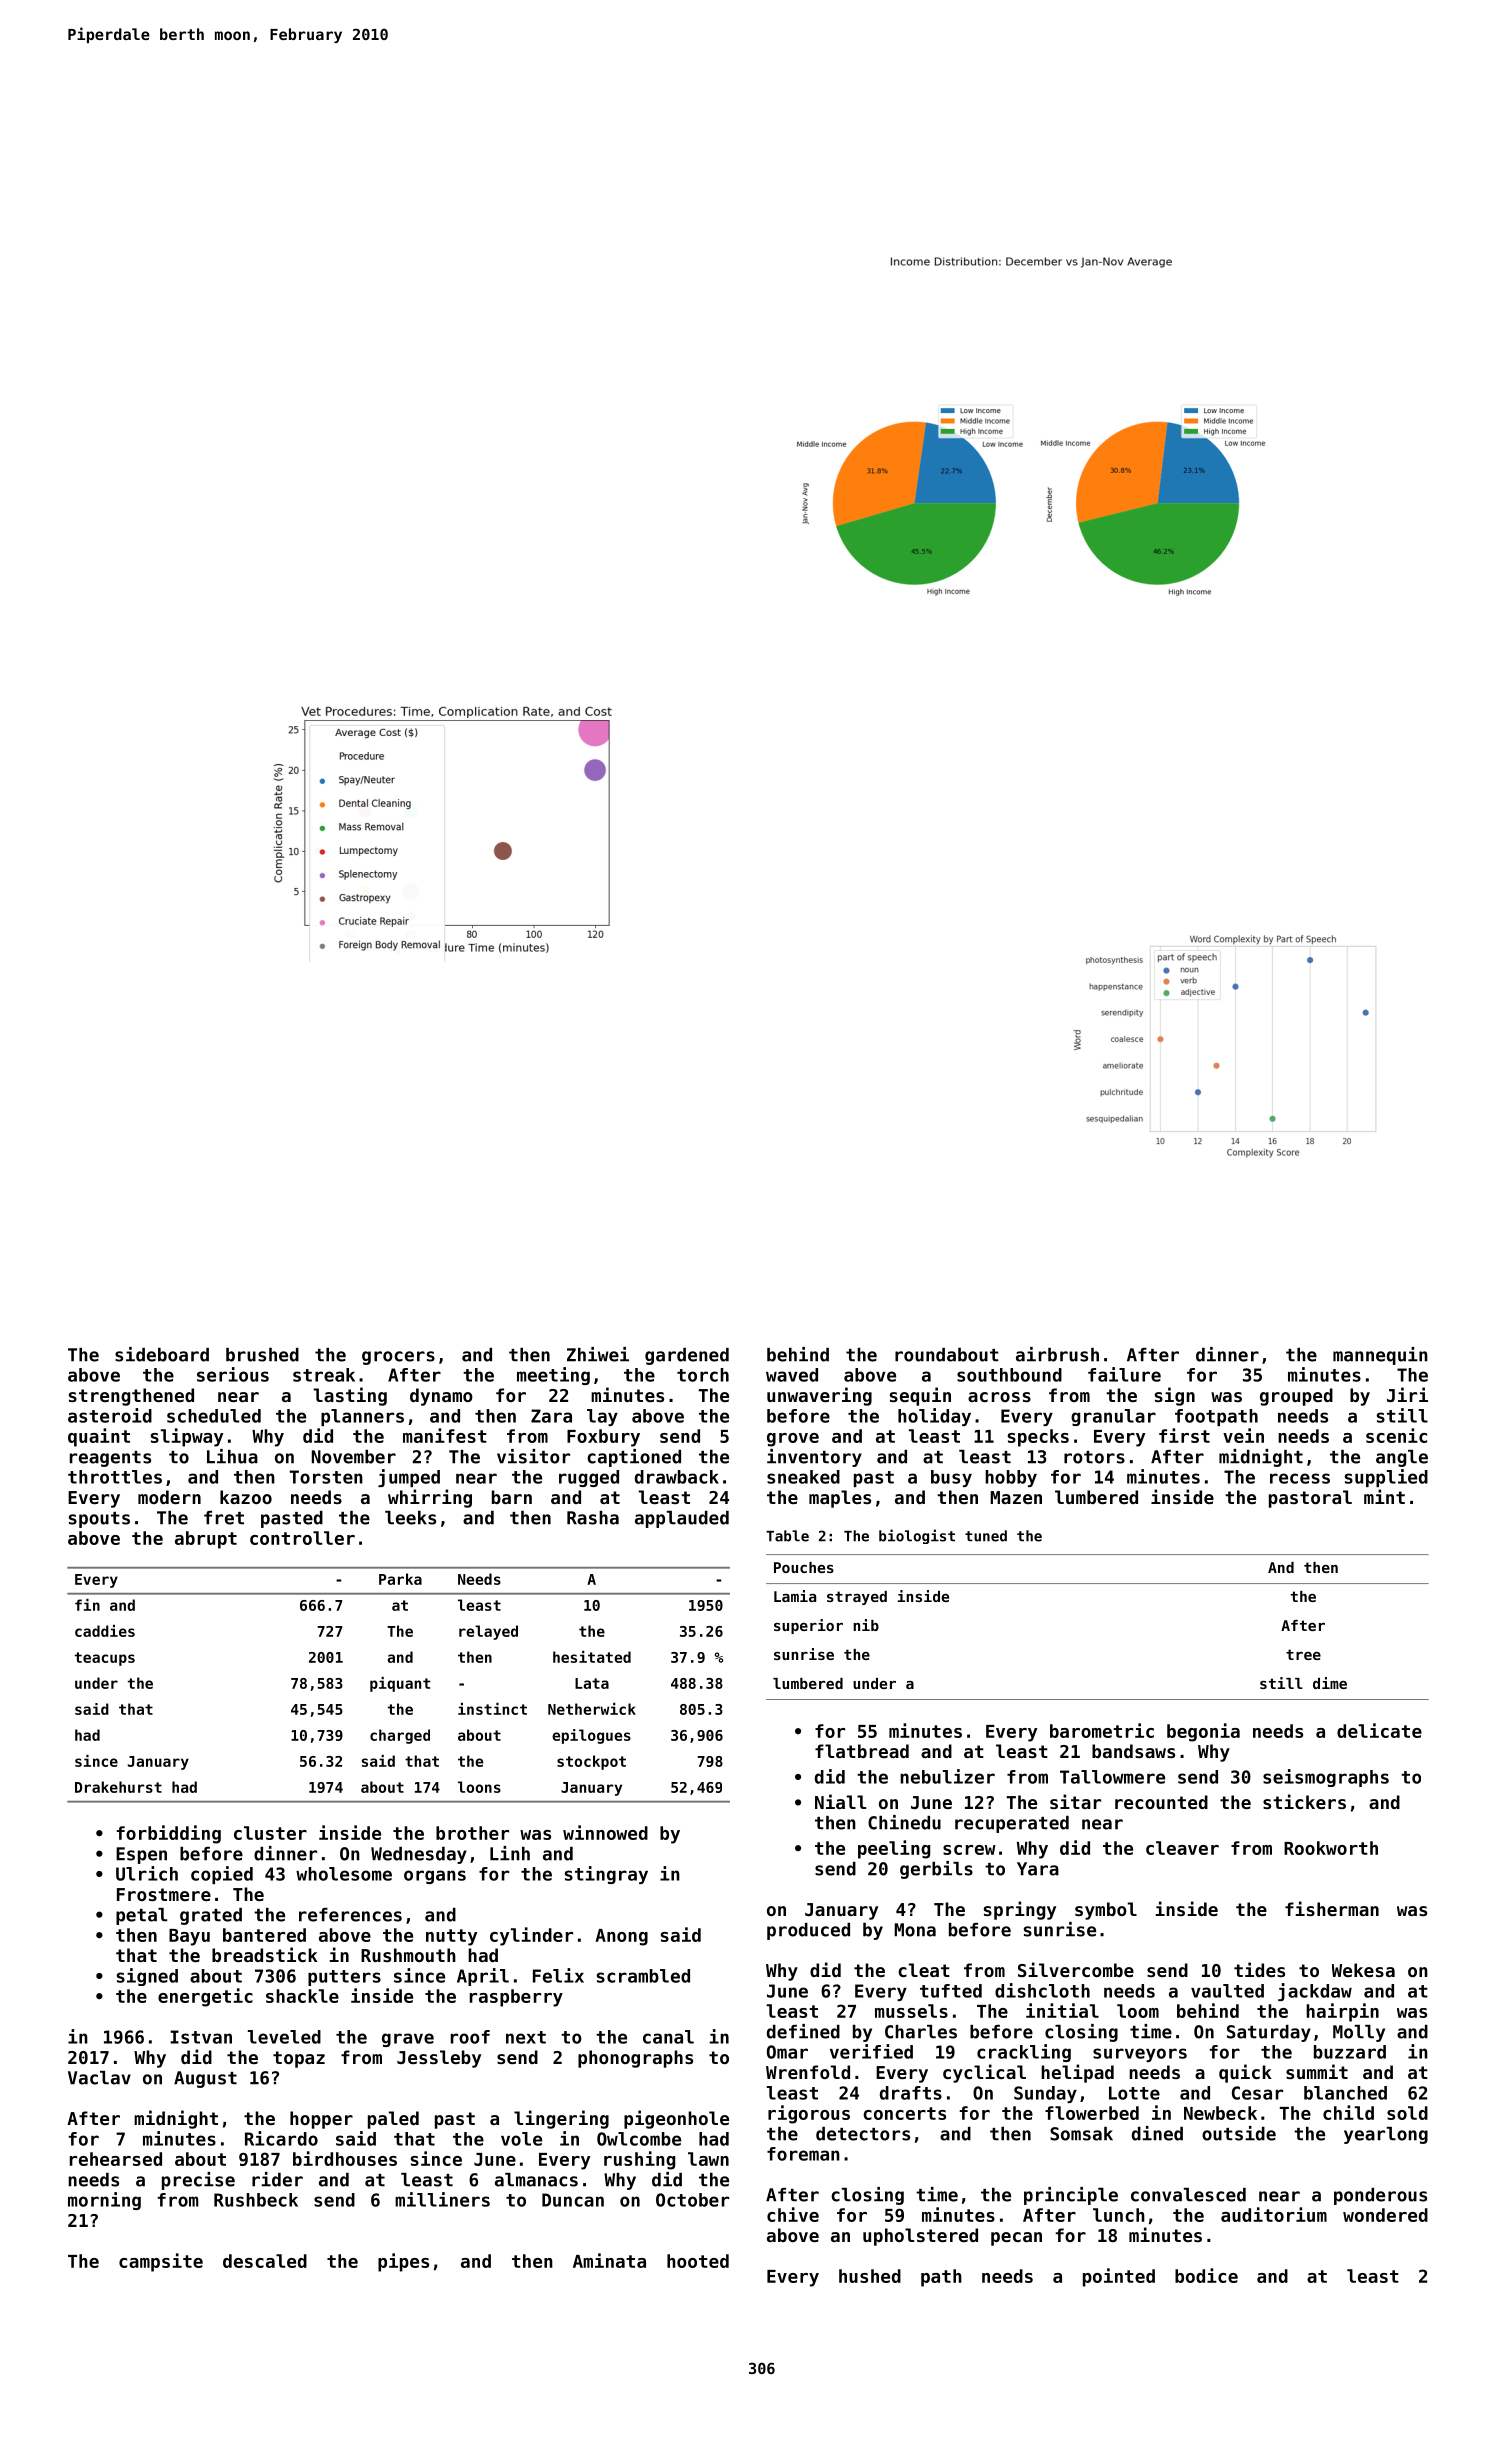 The height and width of the image is (2464, 1496). Describe the element at coordinates (479, 1787) in the image. I see `loons` at that location.
